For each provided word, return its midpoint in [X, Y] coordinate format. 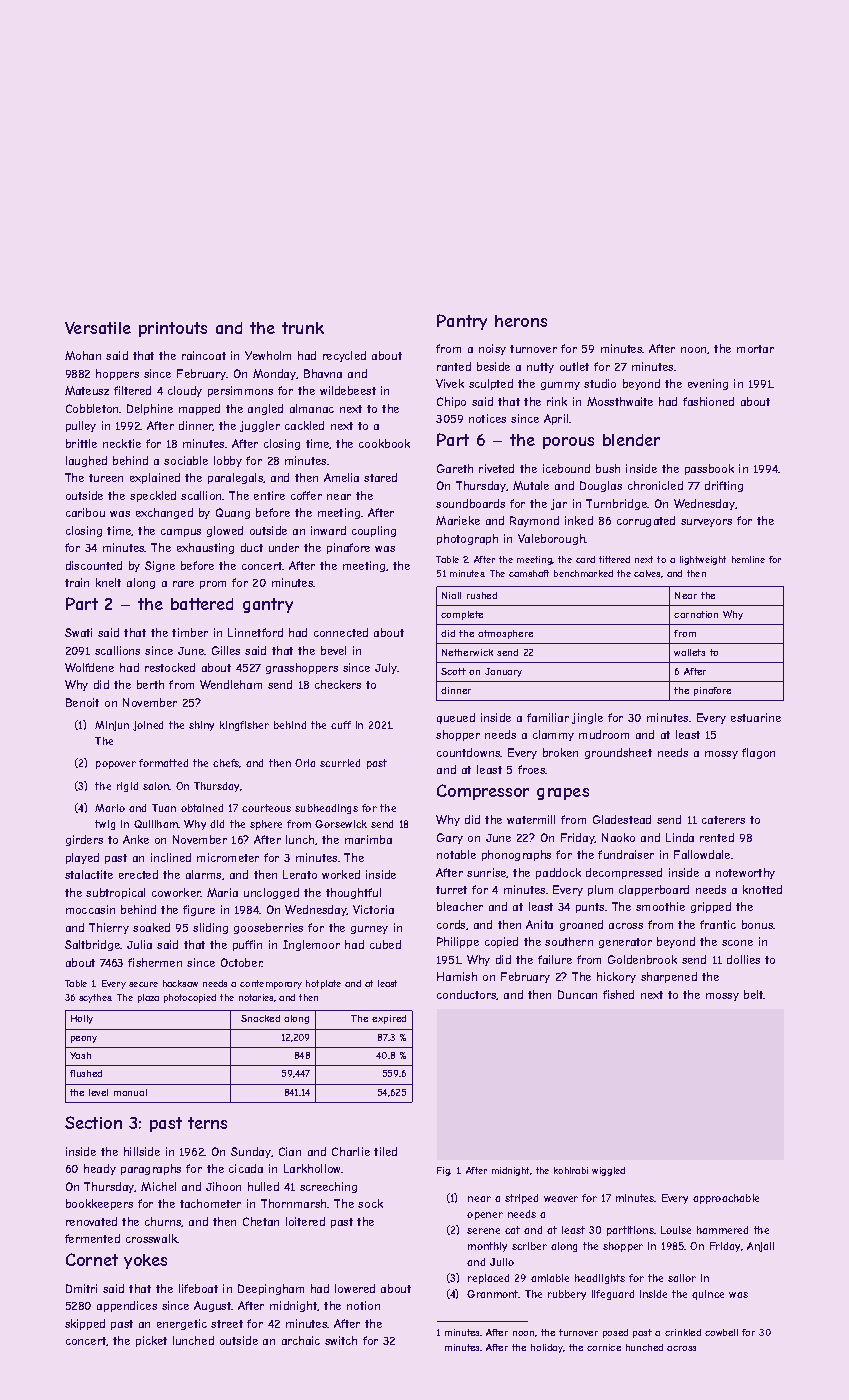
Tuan [164, 808]
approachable [726, 1199]
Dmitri [81, 1288]
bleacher [460, 906]
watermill [531, 819]
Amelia [341, 477]
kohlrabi [571, 1170]
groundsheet [618, 753]
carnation [696, 614]
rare [183, 584]
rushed [482, 595]
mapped [199, 409]
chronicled [655, 485]
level [98, 1092]
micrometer [228, 857]
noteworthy [745, 873]
